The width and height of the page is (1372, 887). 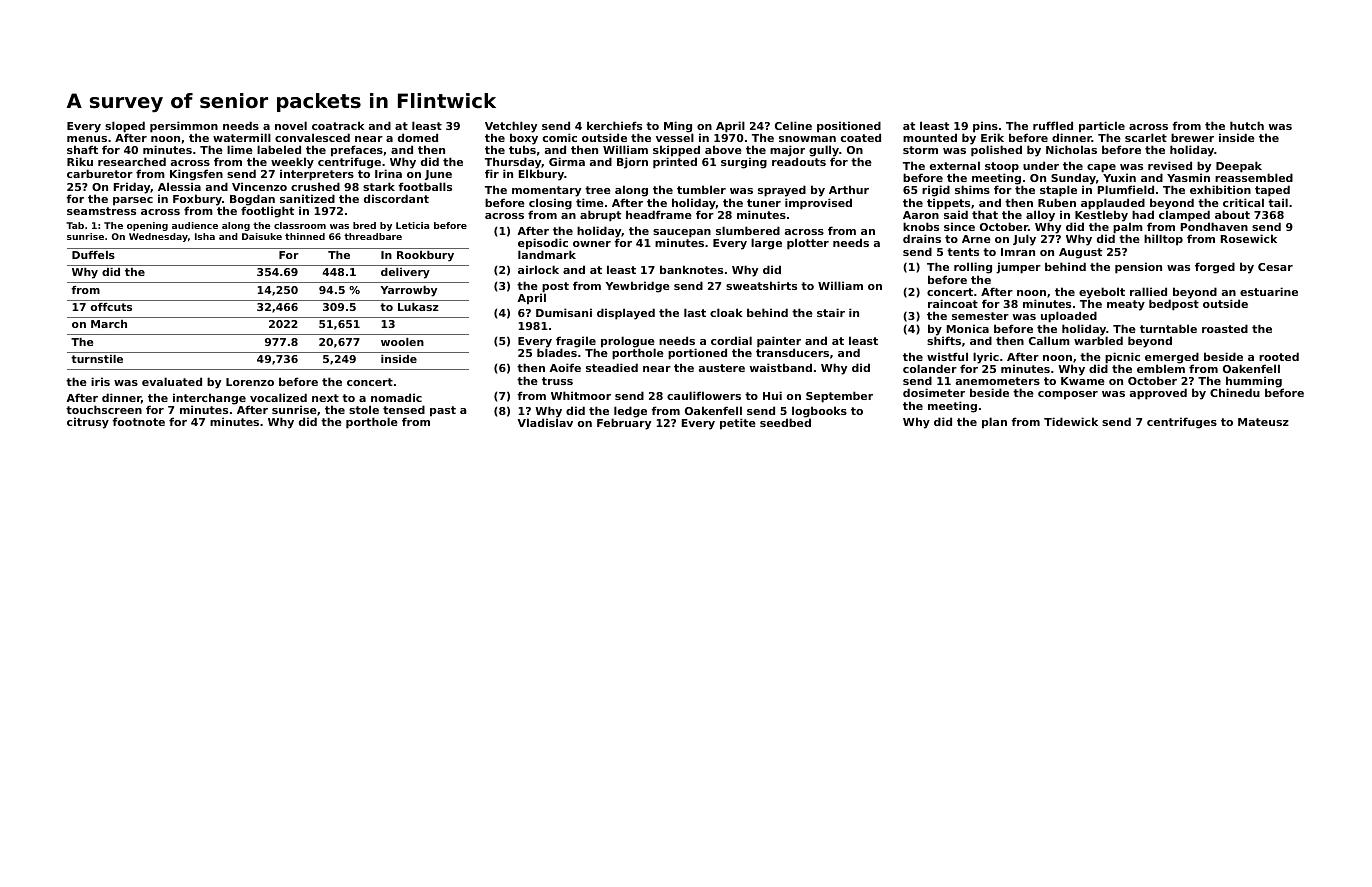 I want to click on Bjorn, so click(x=632, y=163).
